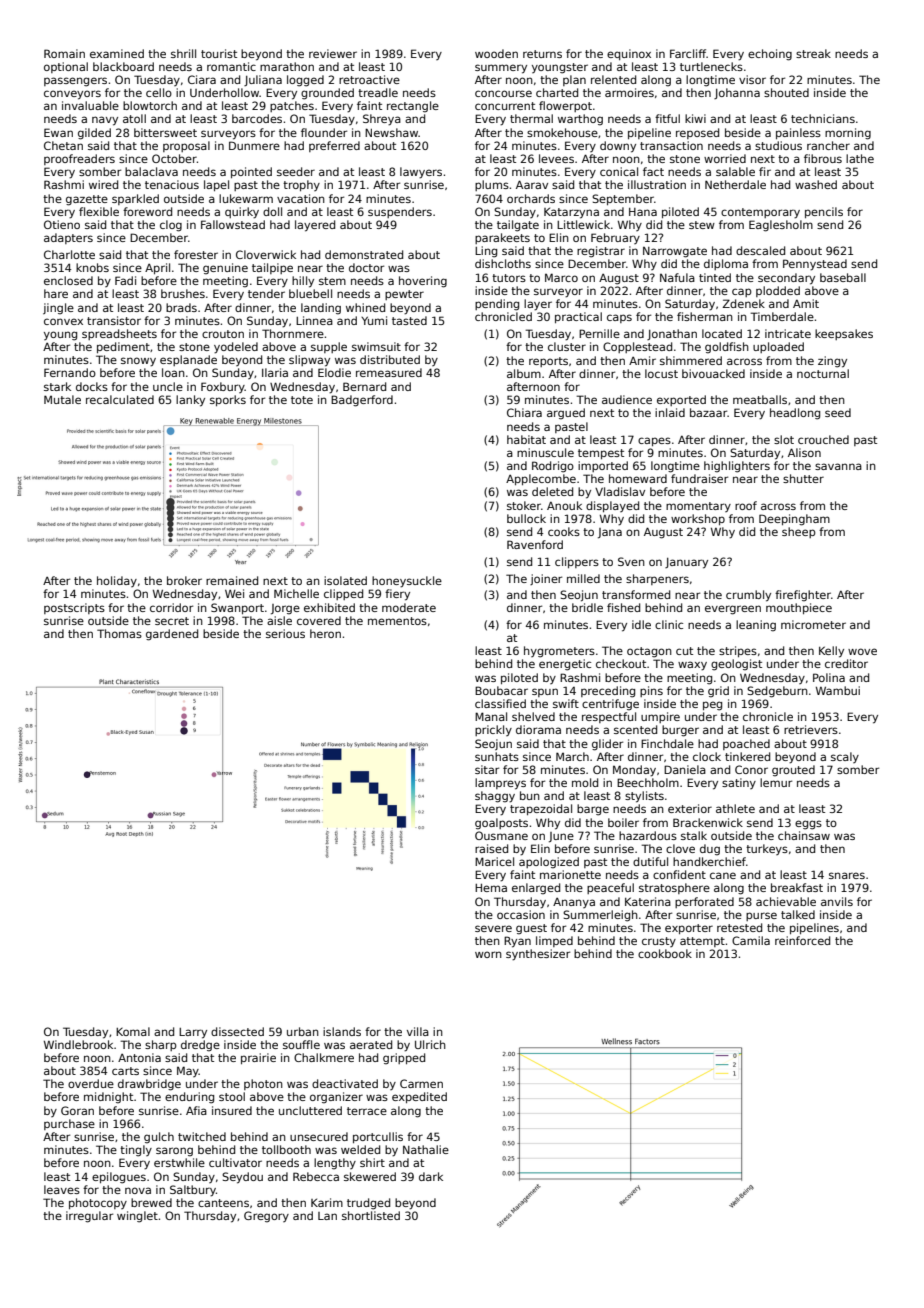 The height and width of the screenshot is (1308, 924). Describe the element at coordinates (838, 690) in the screenshot. I see `Wambui` at that location.
